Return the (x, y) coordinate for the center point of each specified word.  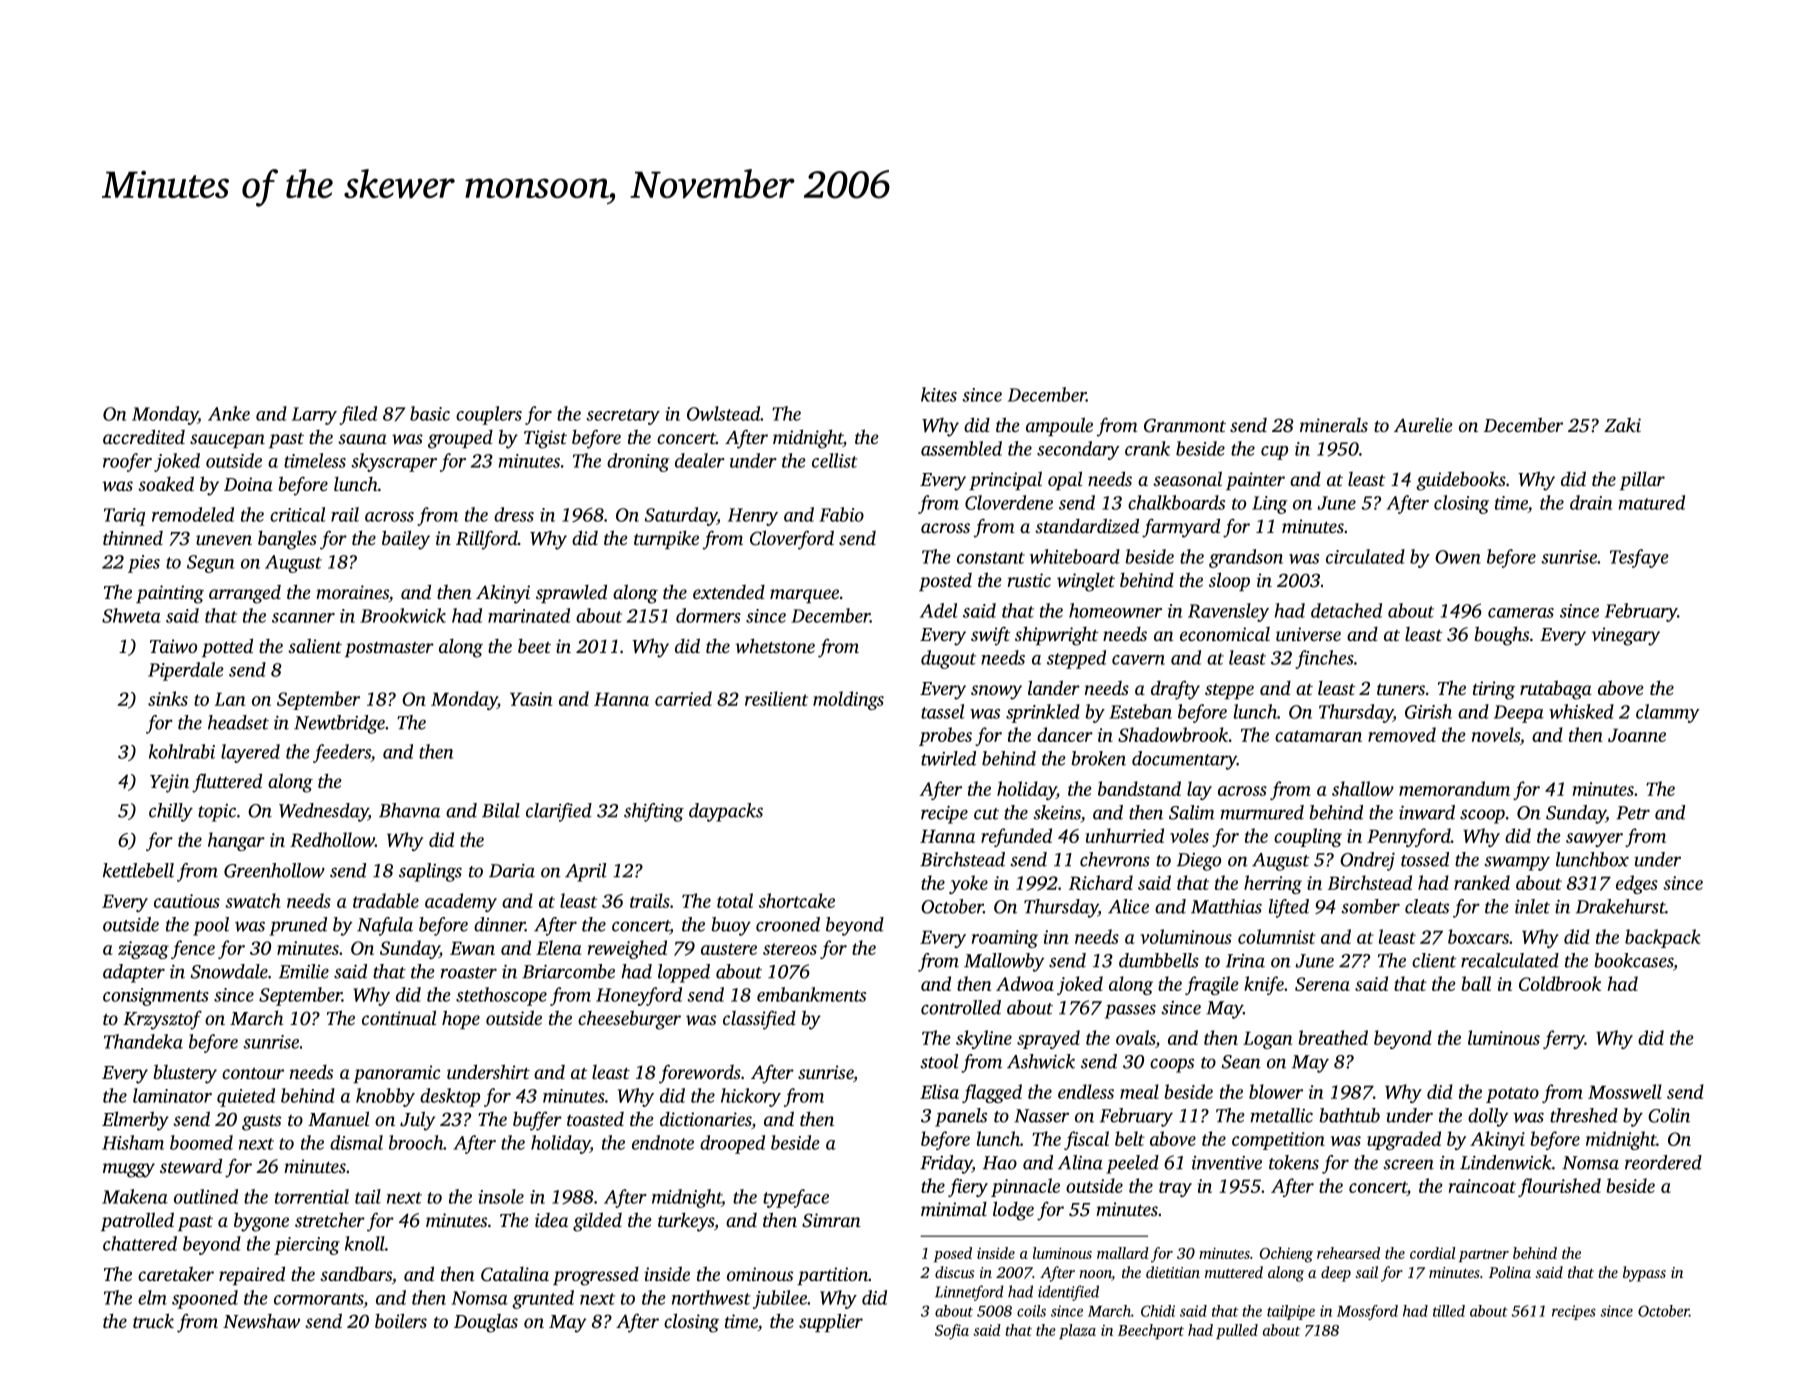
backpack (1663, 938)
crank (1147, 448)
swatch (253, 900)
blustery (185, 1074)
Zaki (1622, 424)
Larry (314, 416)
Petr (1633, 813)
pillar (1642, 480)
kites (939, 394)
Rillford (487, 540)
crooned (788, 924)
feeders (342, 753)
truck (153, 1320)
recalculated (1510, 960)
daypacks (726, 812)
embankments (811, 994)
